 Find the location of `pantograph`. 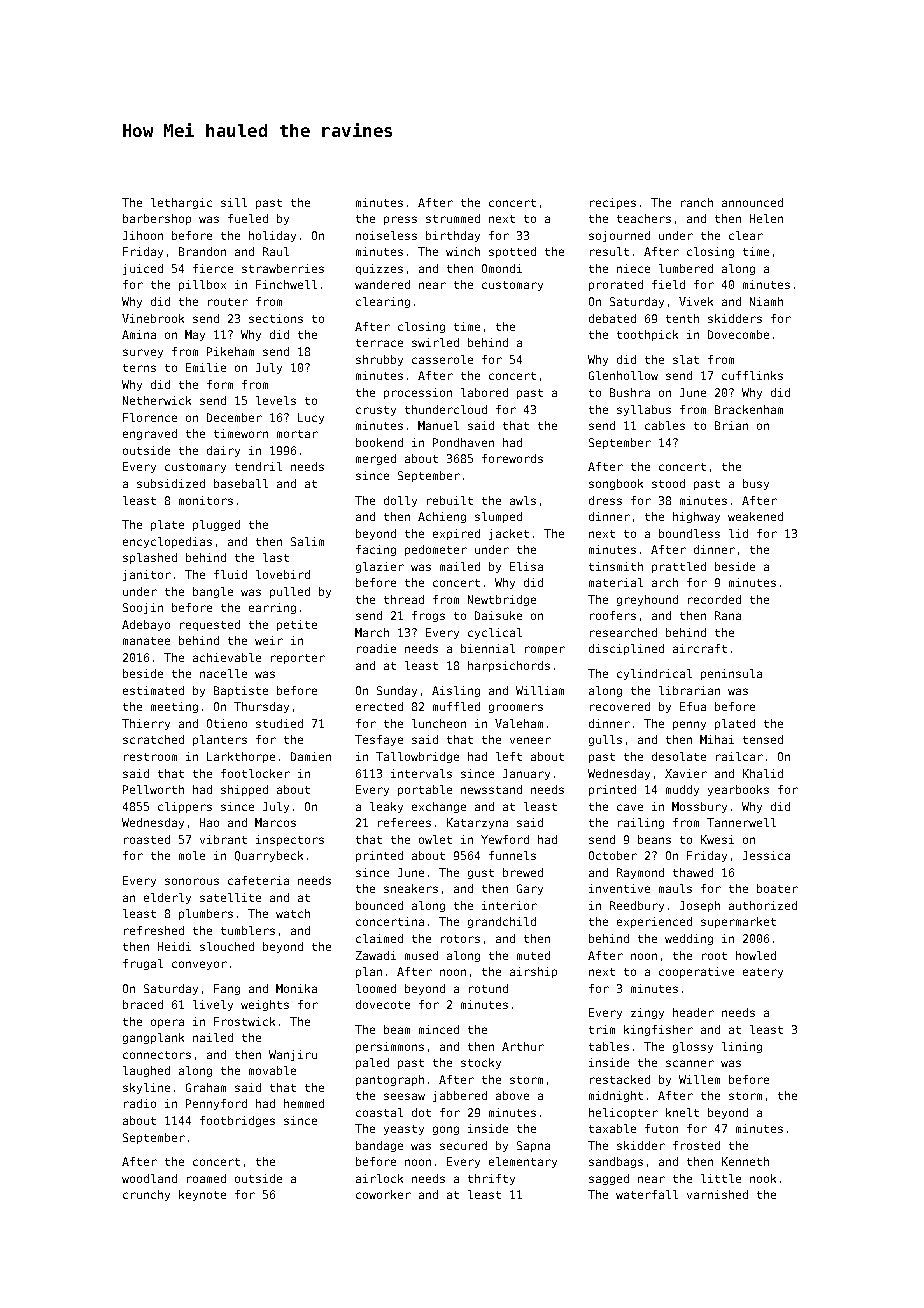

pantograph is located at coordinates (390, 1080).
